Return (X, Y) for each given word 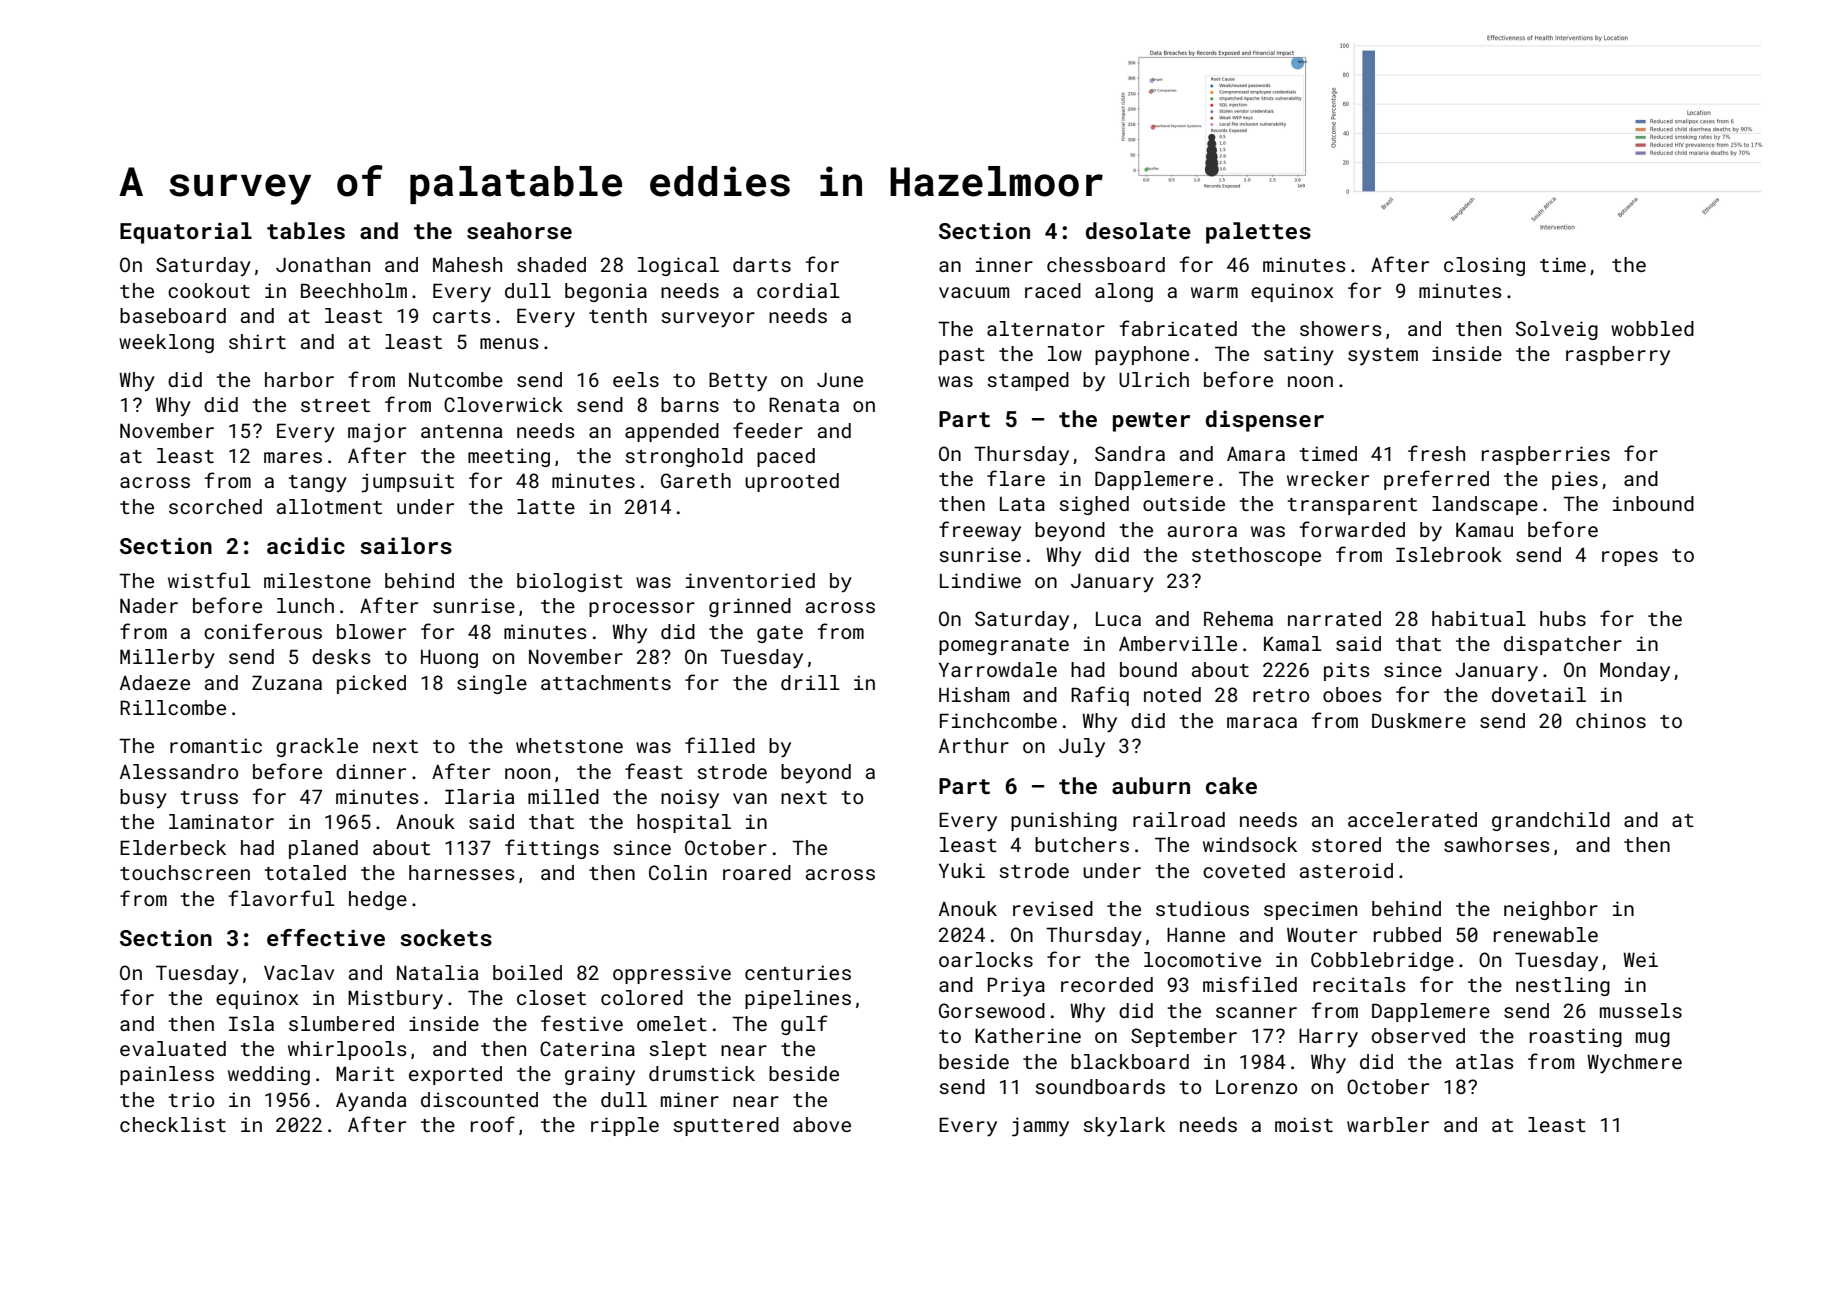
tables (306, 230)
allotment (329, 506)
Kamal (1293, 643)
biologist (570, 582)
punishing (1064, 821)
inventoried (750, 580)
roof (493, 1124)
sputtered (726, 1126)
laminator (221, 821)
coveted (1244, 870)
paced (786, 457)
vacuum (974, 292)
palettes (1258, 233)
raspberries (1546, 455)
